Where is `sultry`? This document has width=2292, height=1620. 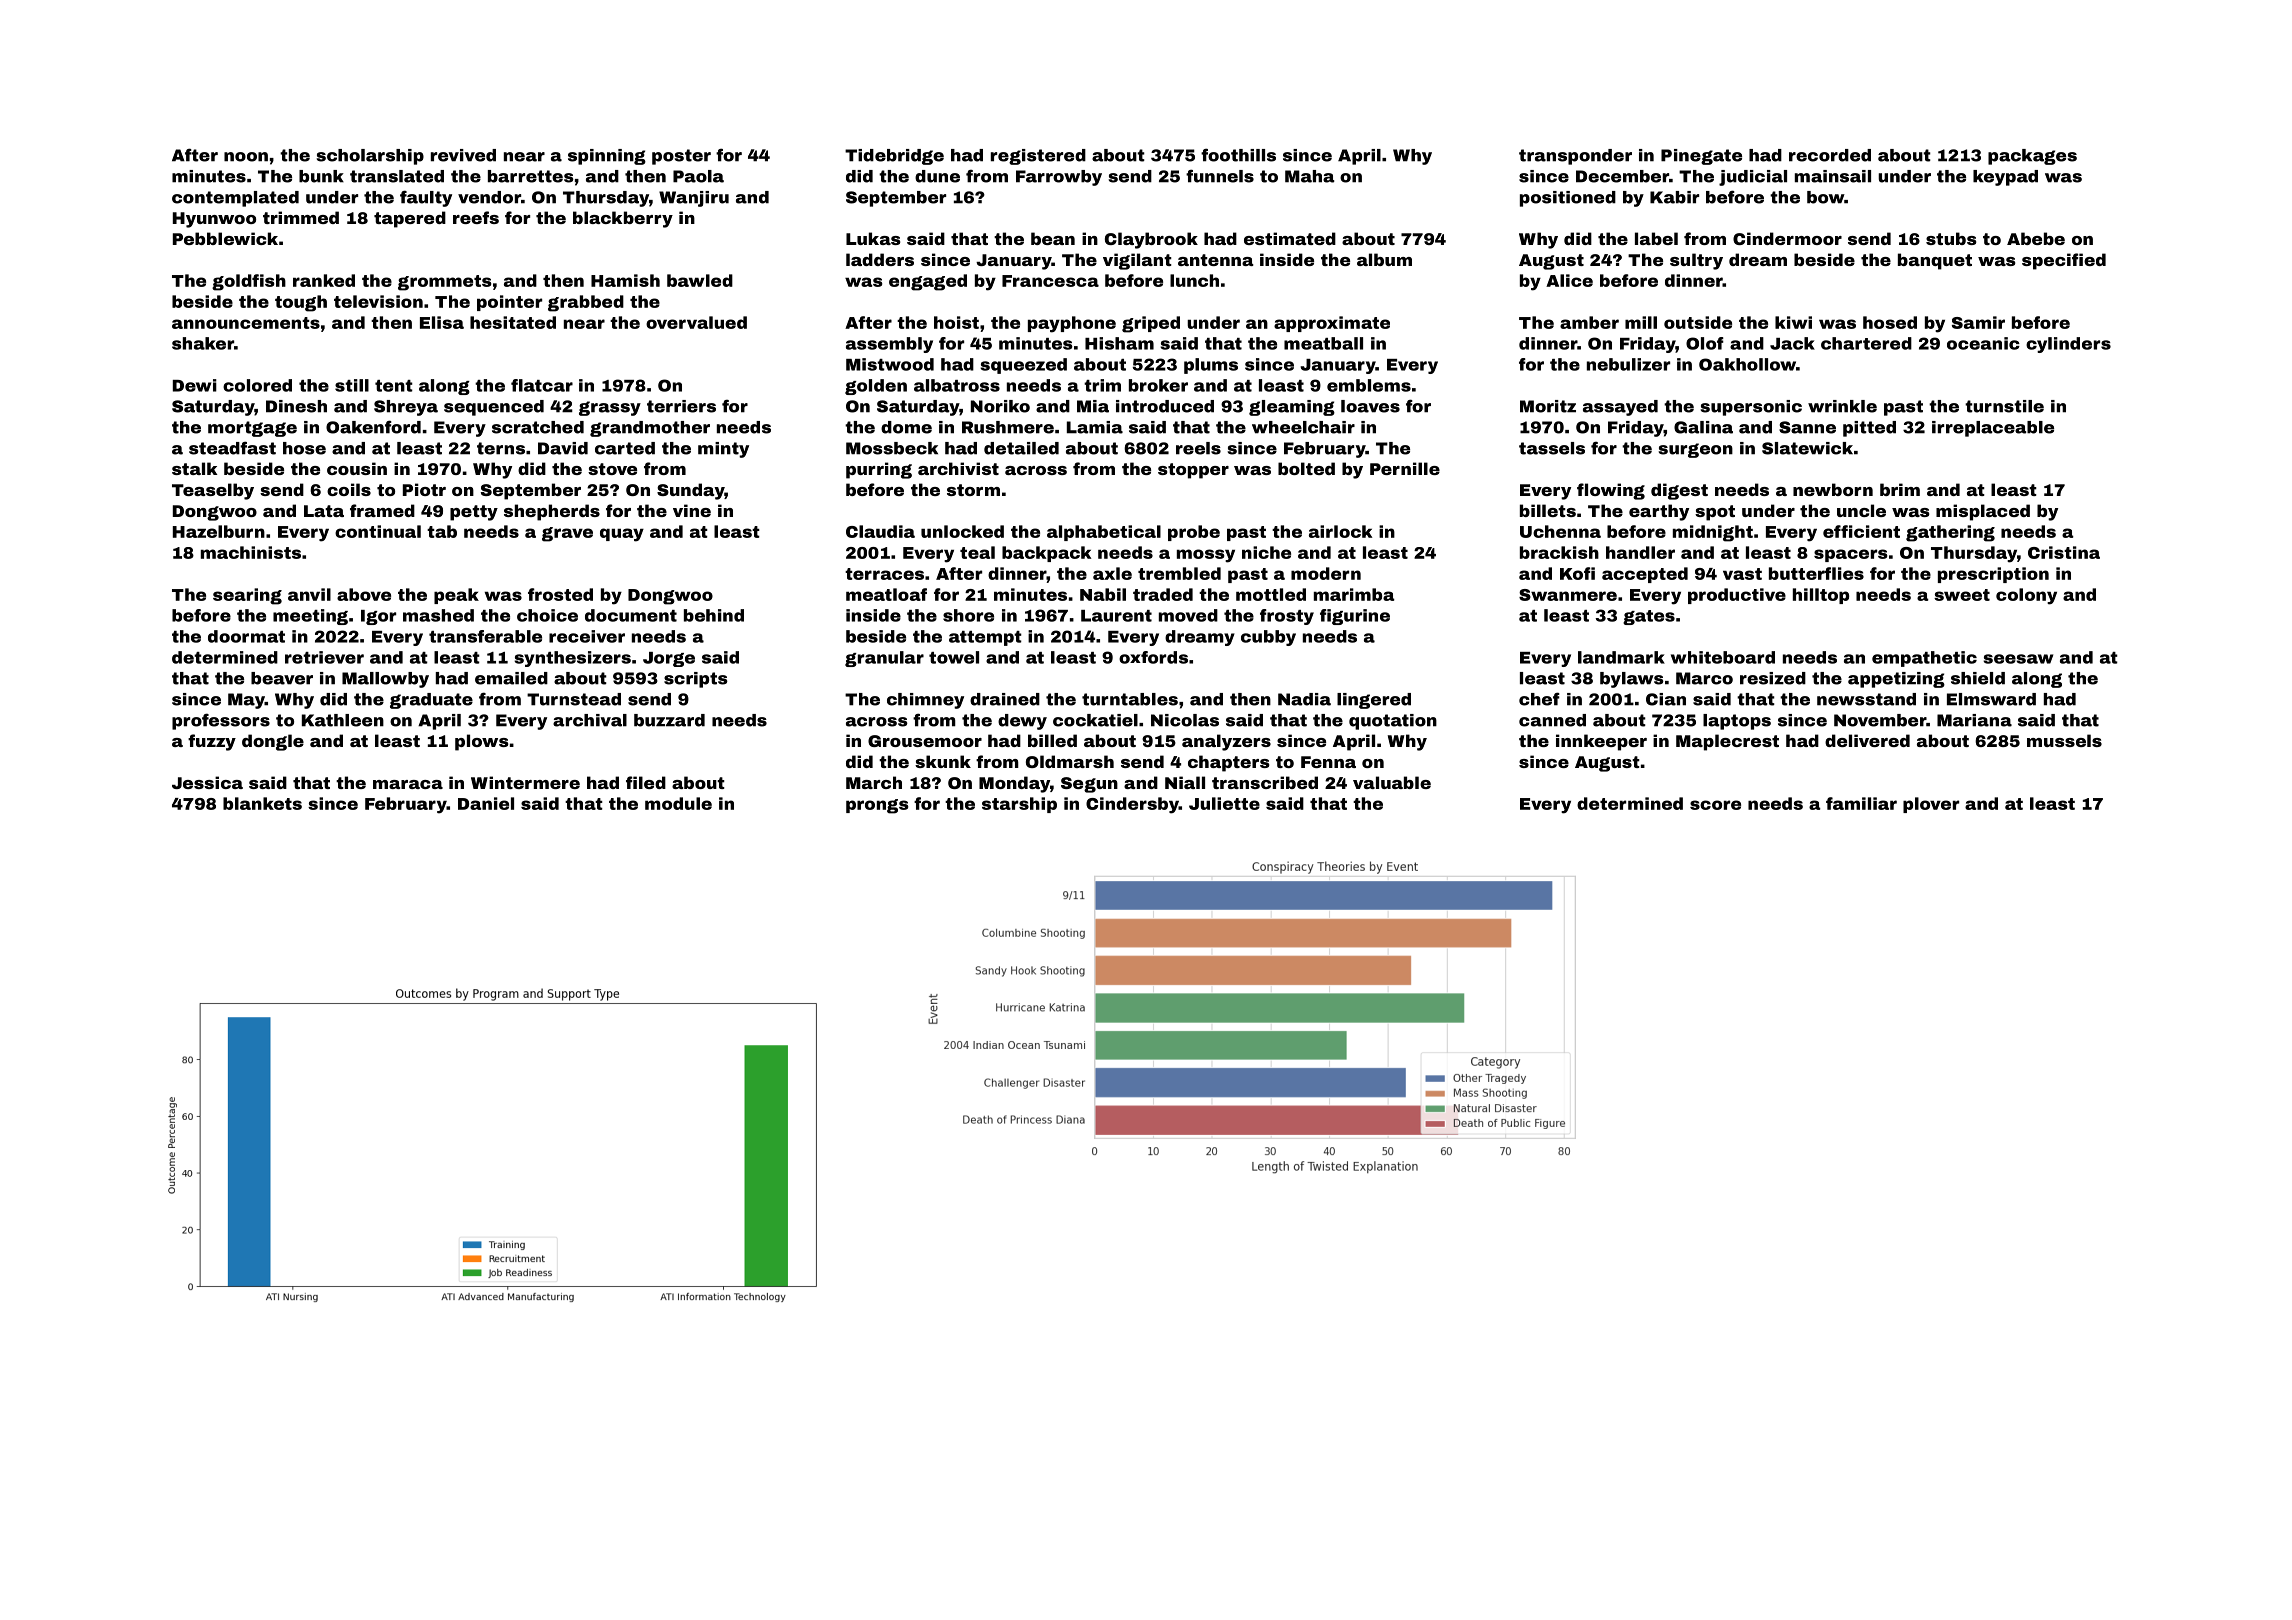 sultry is located at coordinates (1696, 261).
